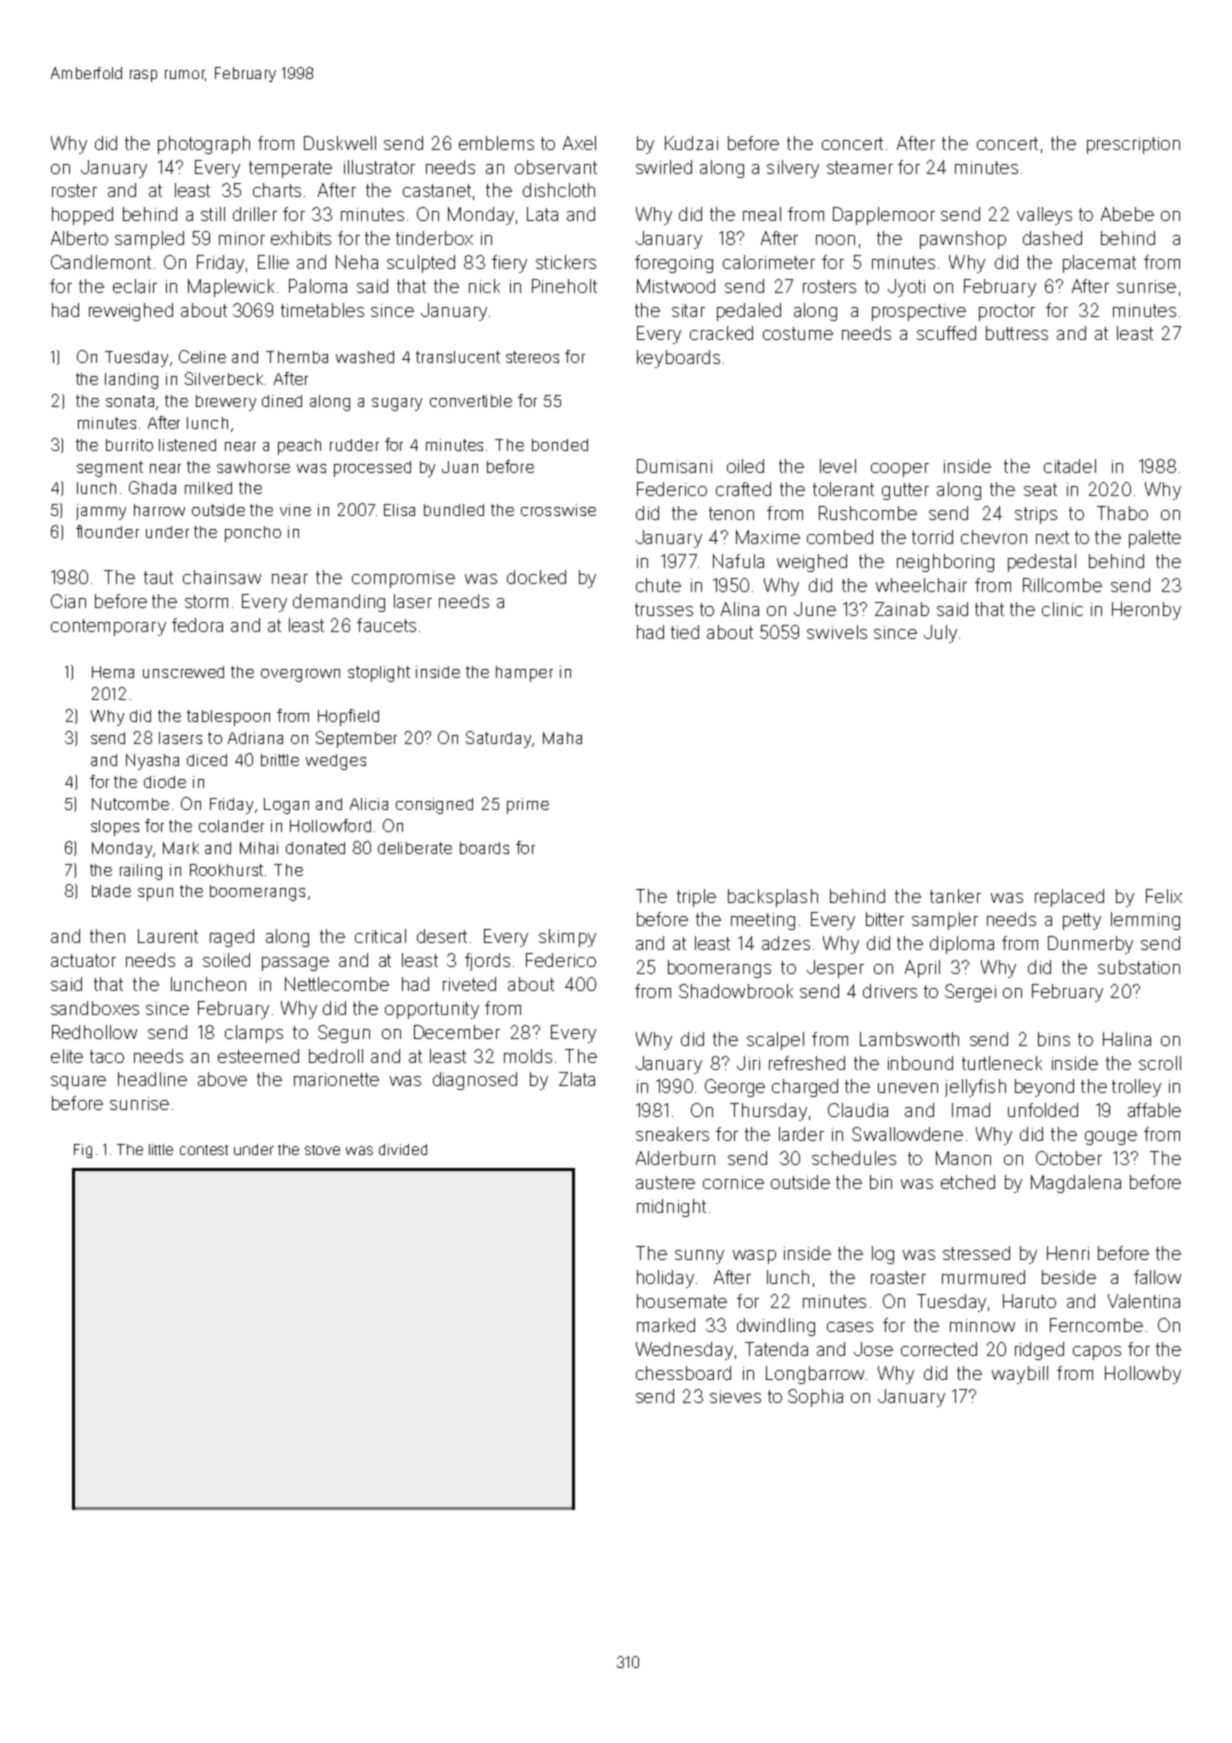  I want to click on docked, so click(536, 577).
